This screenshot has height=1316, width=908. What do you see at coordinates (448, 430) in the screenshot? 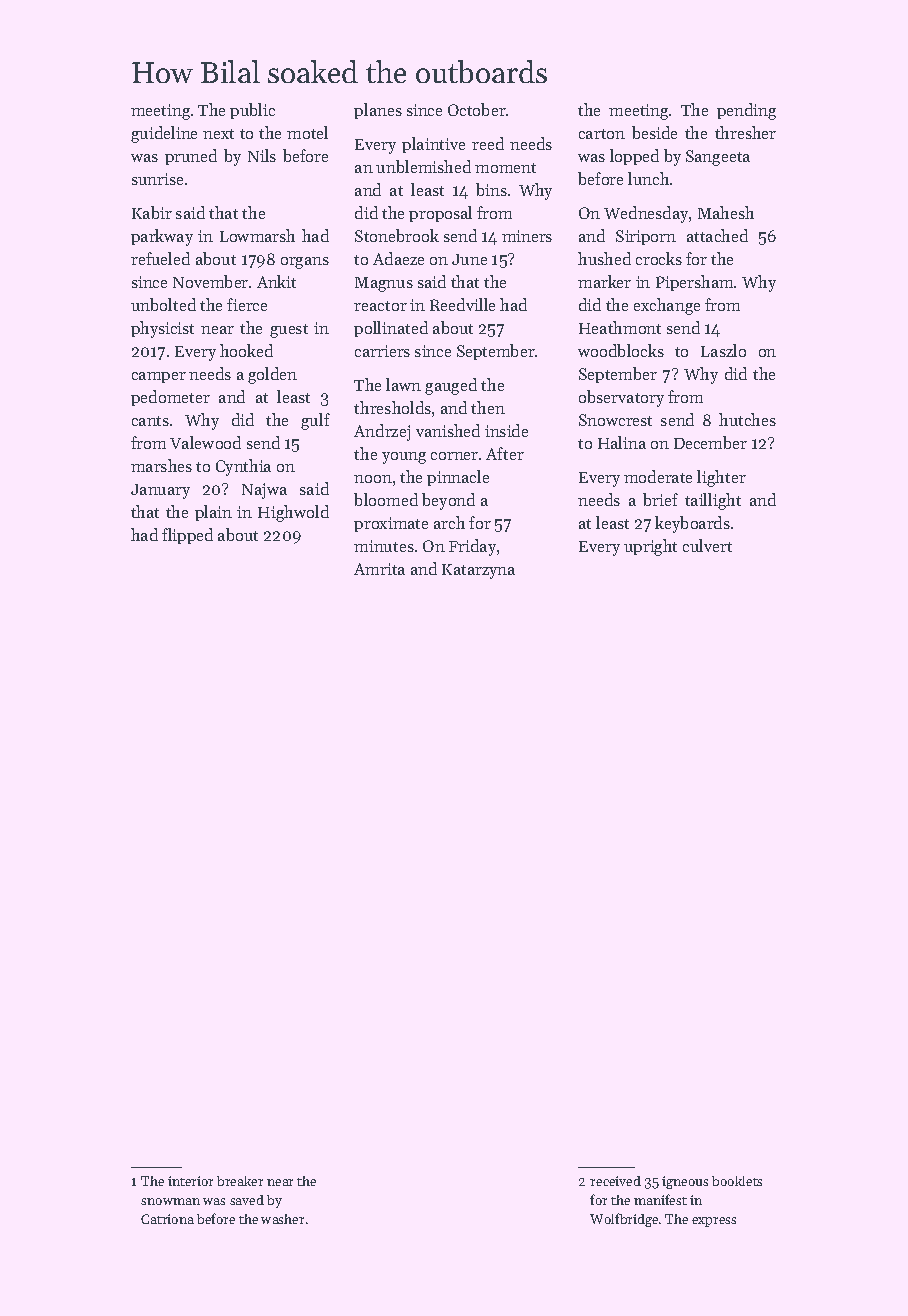
I see `vanished` at bounding box center [448, 430].
